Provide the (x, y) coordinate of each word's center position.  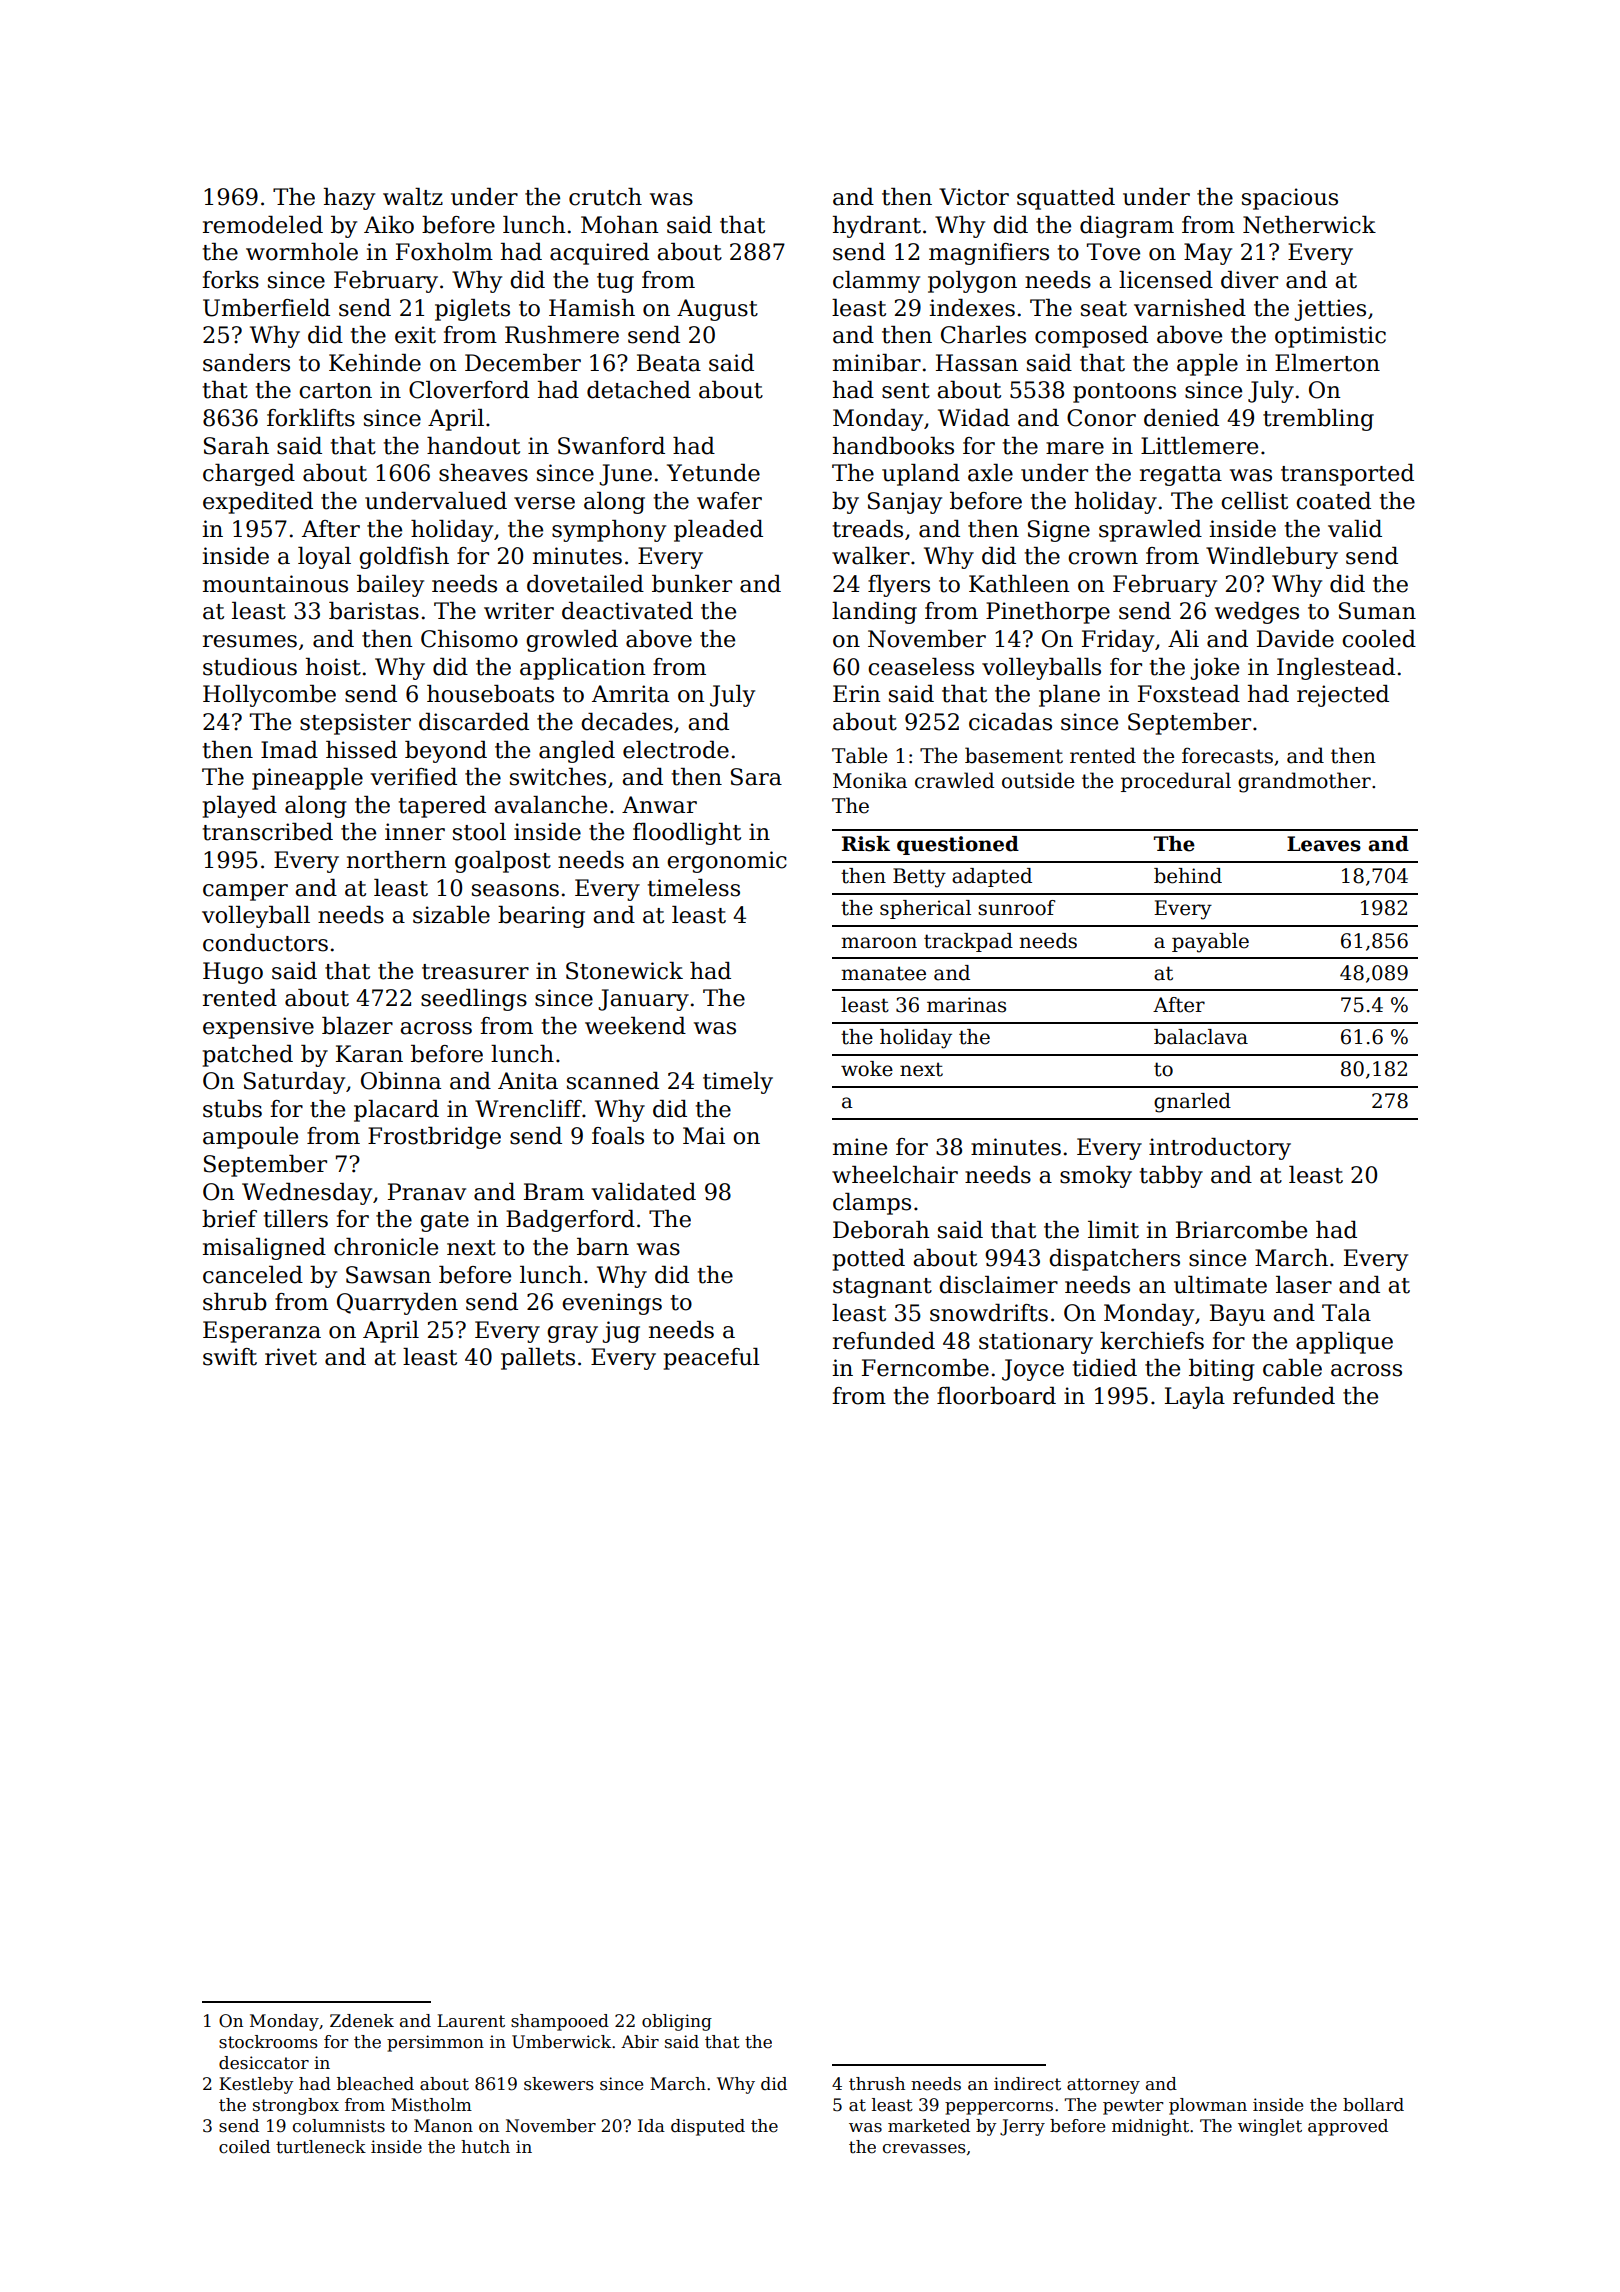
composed (1091, 337)
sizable (451, 915)
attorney (1103, 2086)
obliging (677, 2022)
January (643, 1000)
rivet (291, 1357)
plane (1069, 696)
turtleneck (321, 2147)
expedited (258, 503)
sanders (246, 363)
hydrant (877, 227)
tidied (1105, 1368)
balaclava (1201, 1037)
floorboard (996, 1396)
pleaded (718, 531)
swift (230, 1357)
